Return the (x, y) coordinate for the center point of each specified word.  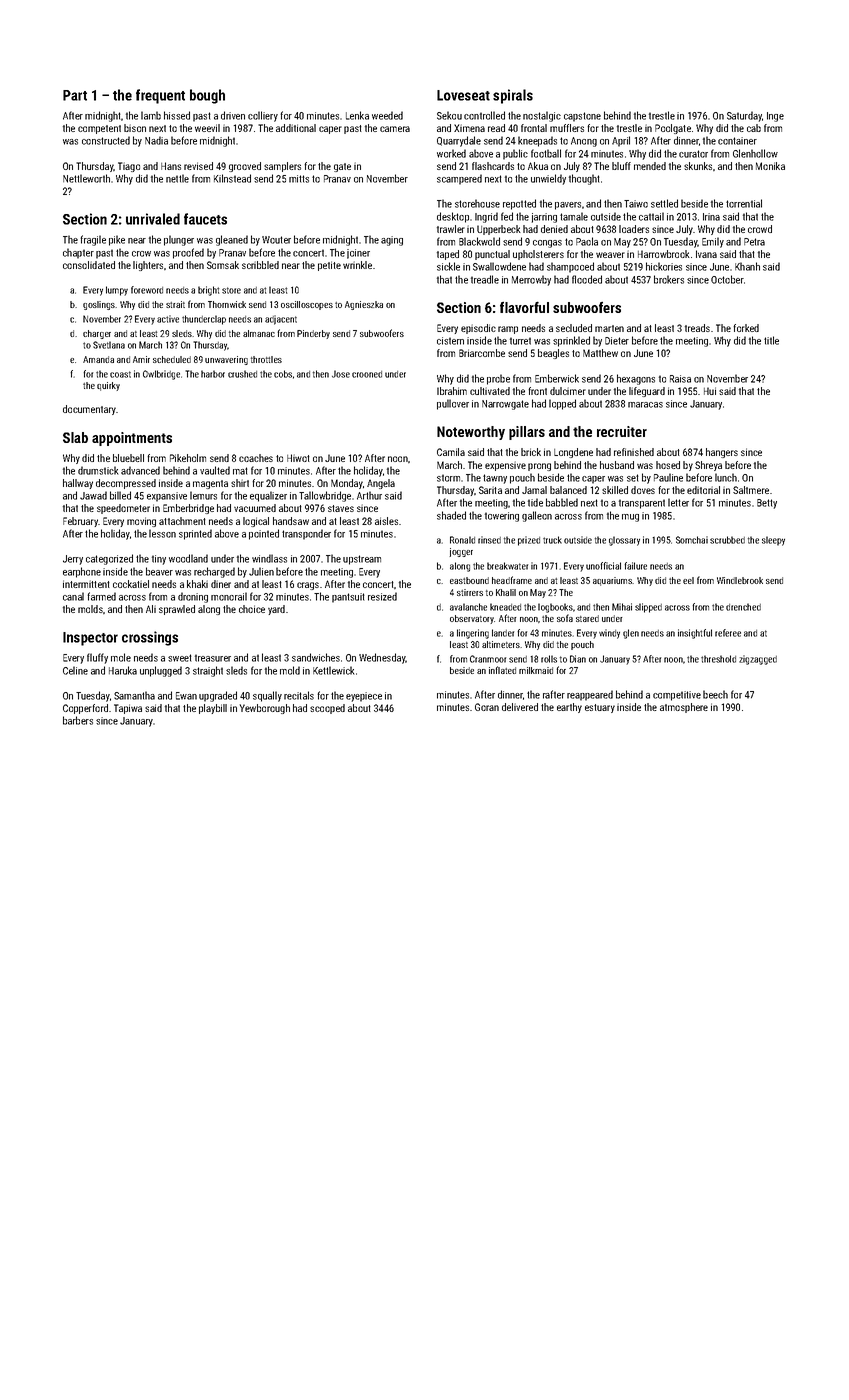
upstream (362, 560)
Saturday (744, 116)
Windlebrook (740, 580)
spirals (513, 96)
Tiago (129, 167)
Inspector (90, 639)
